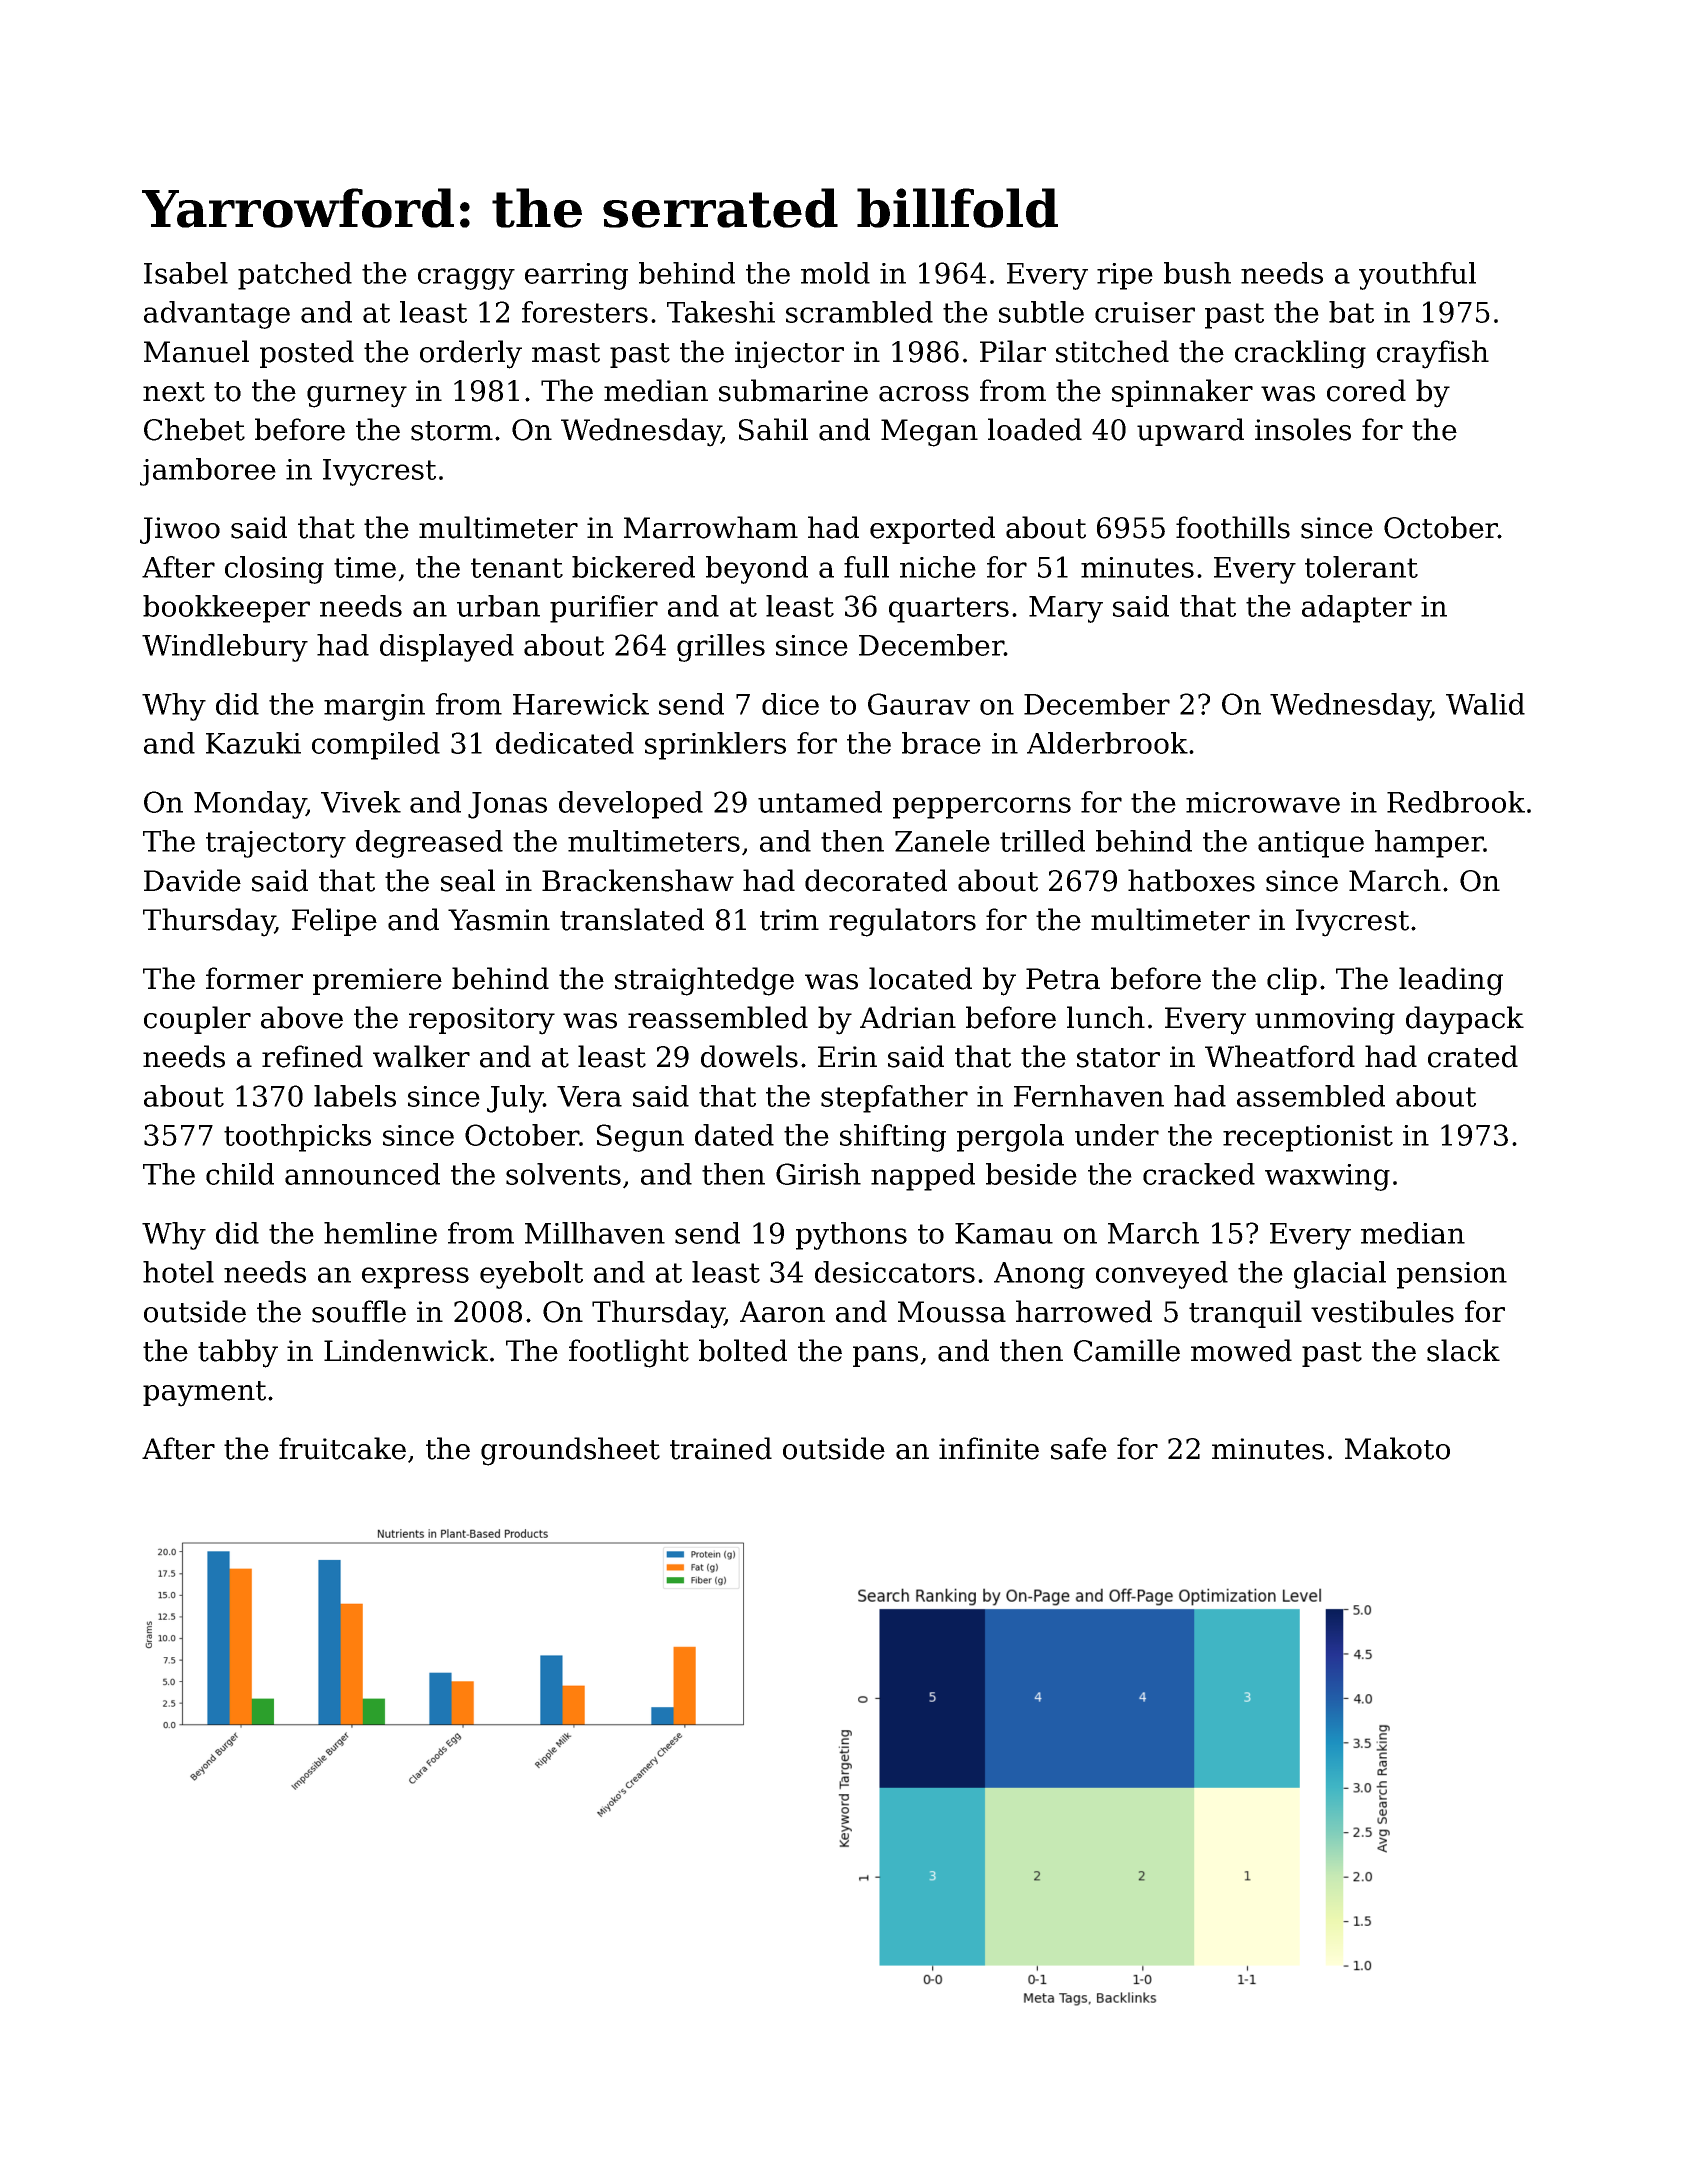 The height and width of the screenshot is (2178, 1683). Describe the element at coordinates (342, 1448) in the screenshot. I see `fruitcake` at that location.
